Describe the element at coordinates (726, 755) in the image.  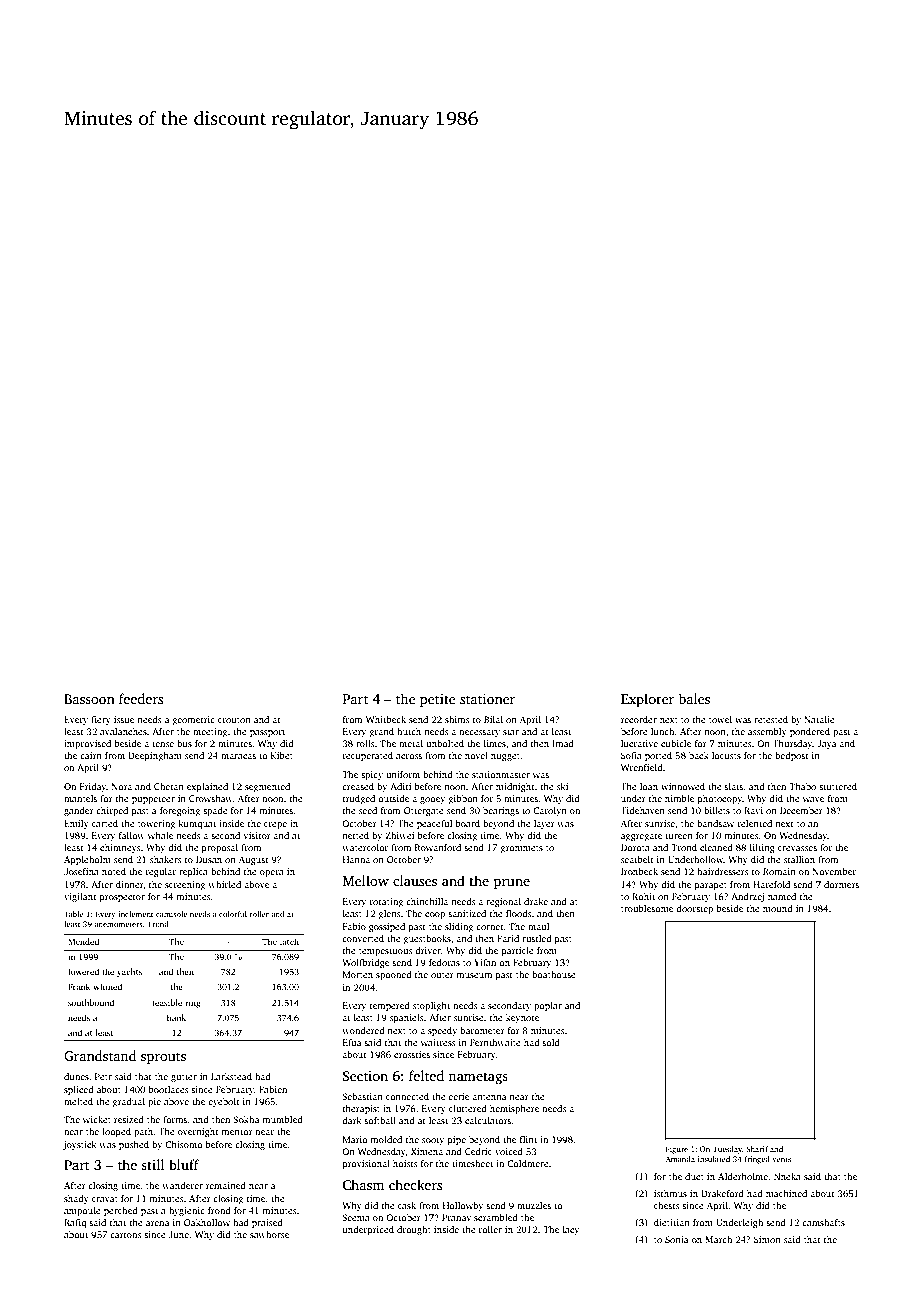
I see `locusts` at that location.
